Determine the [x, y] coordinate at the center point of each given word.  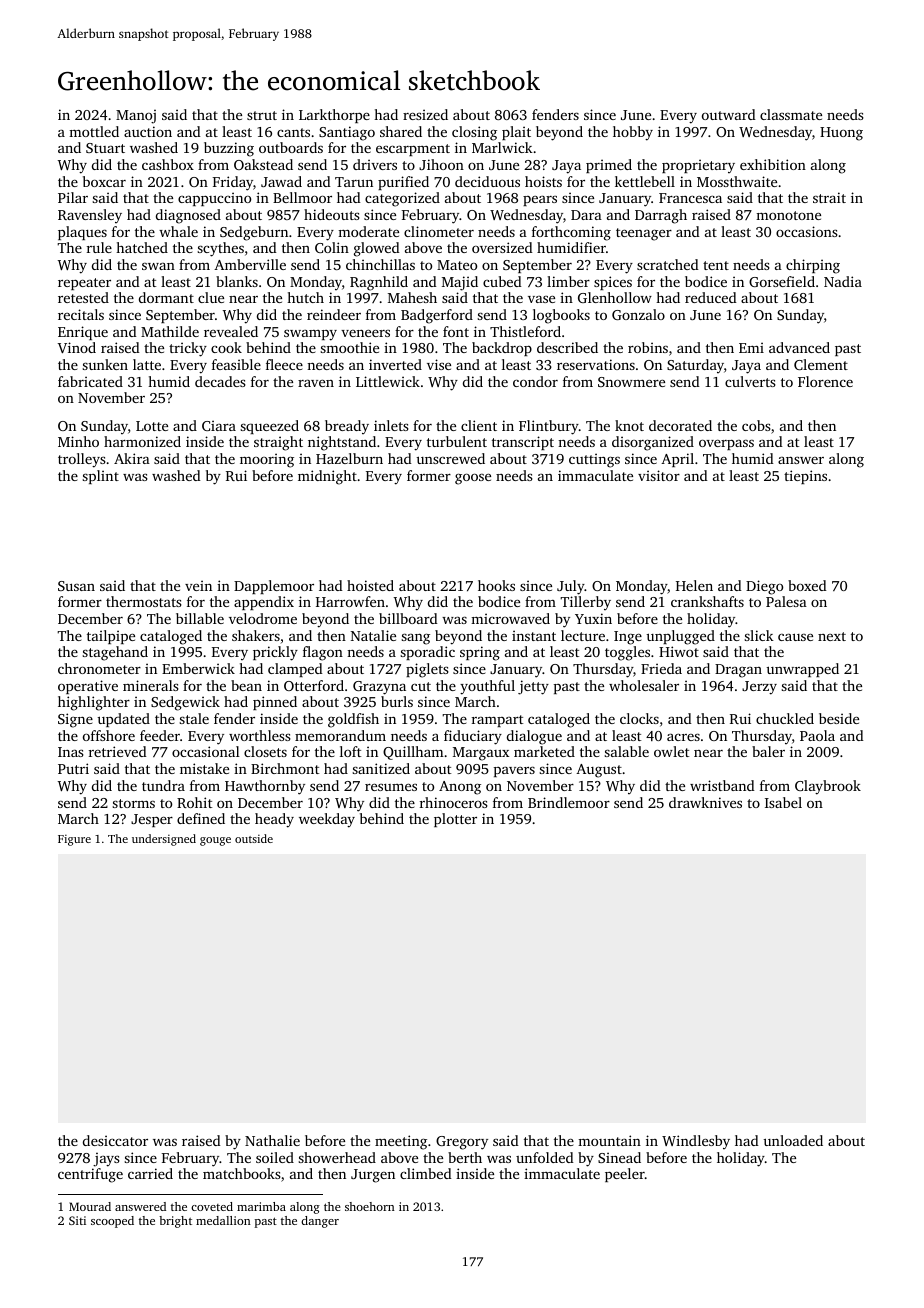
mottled [94, 131]
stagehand [115, 653]
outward [729, 114]
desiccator [115, 1140]
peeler [625, 1175]
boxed [807, 585]
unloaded [793, 1140]
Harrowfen [350, 601]
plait [516, 133]
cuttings [594, 460]
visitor [659, 475]
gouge [215, 841]
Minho [78, 441]
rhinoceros [454, 802]
